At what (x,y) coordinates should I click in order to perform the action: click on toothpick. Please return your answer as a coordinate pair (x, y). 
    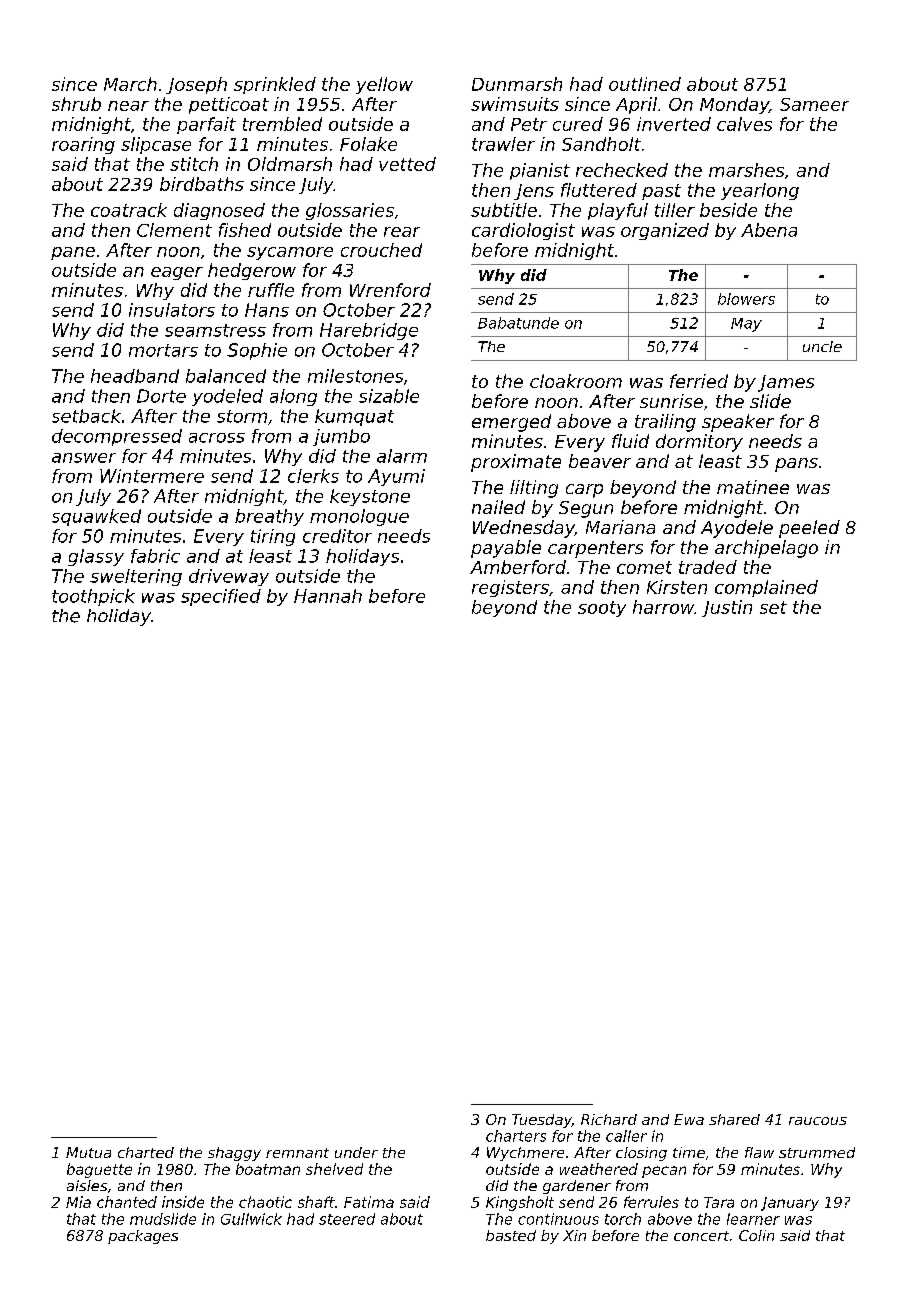
    Looking at the image, I should click on (93, 597).
